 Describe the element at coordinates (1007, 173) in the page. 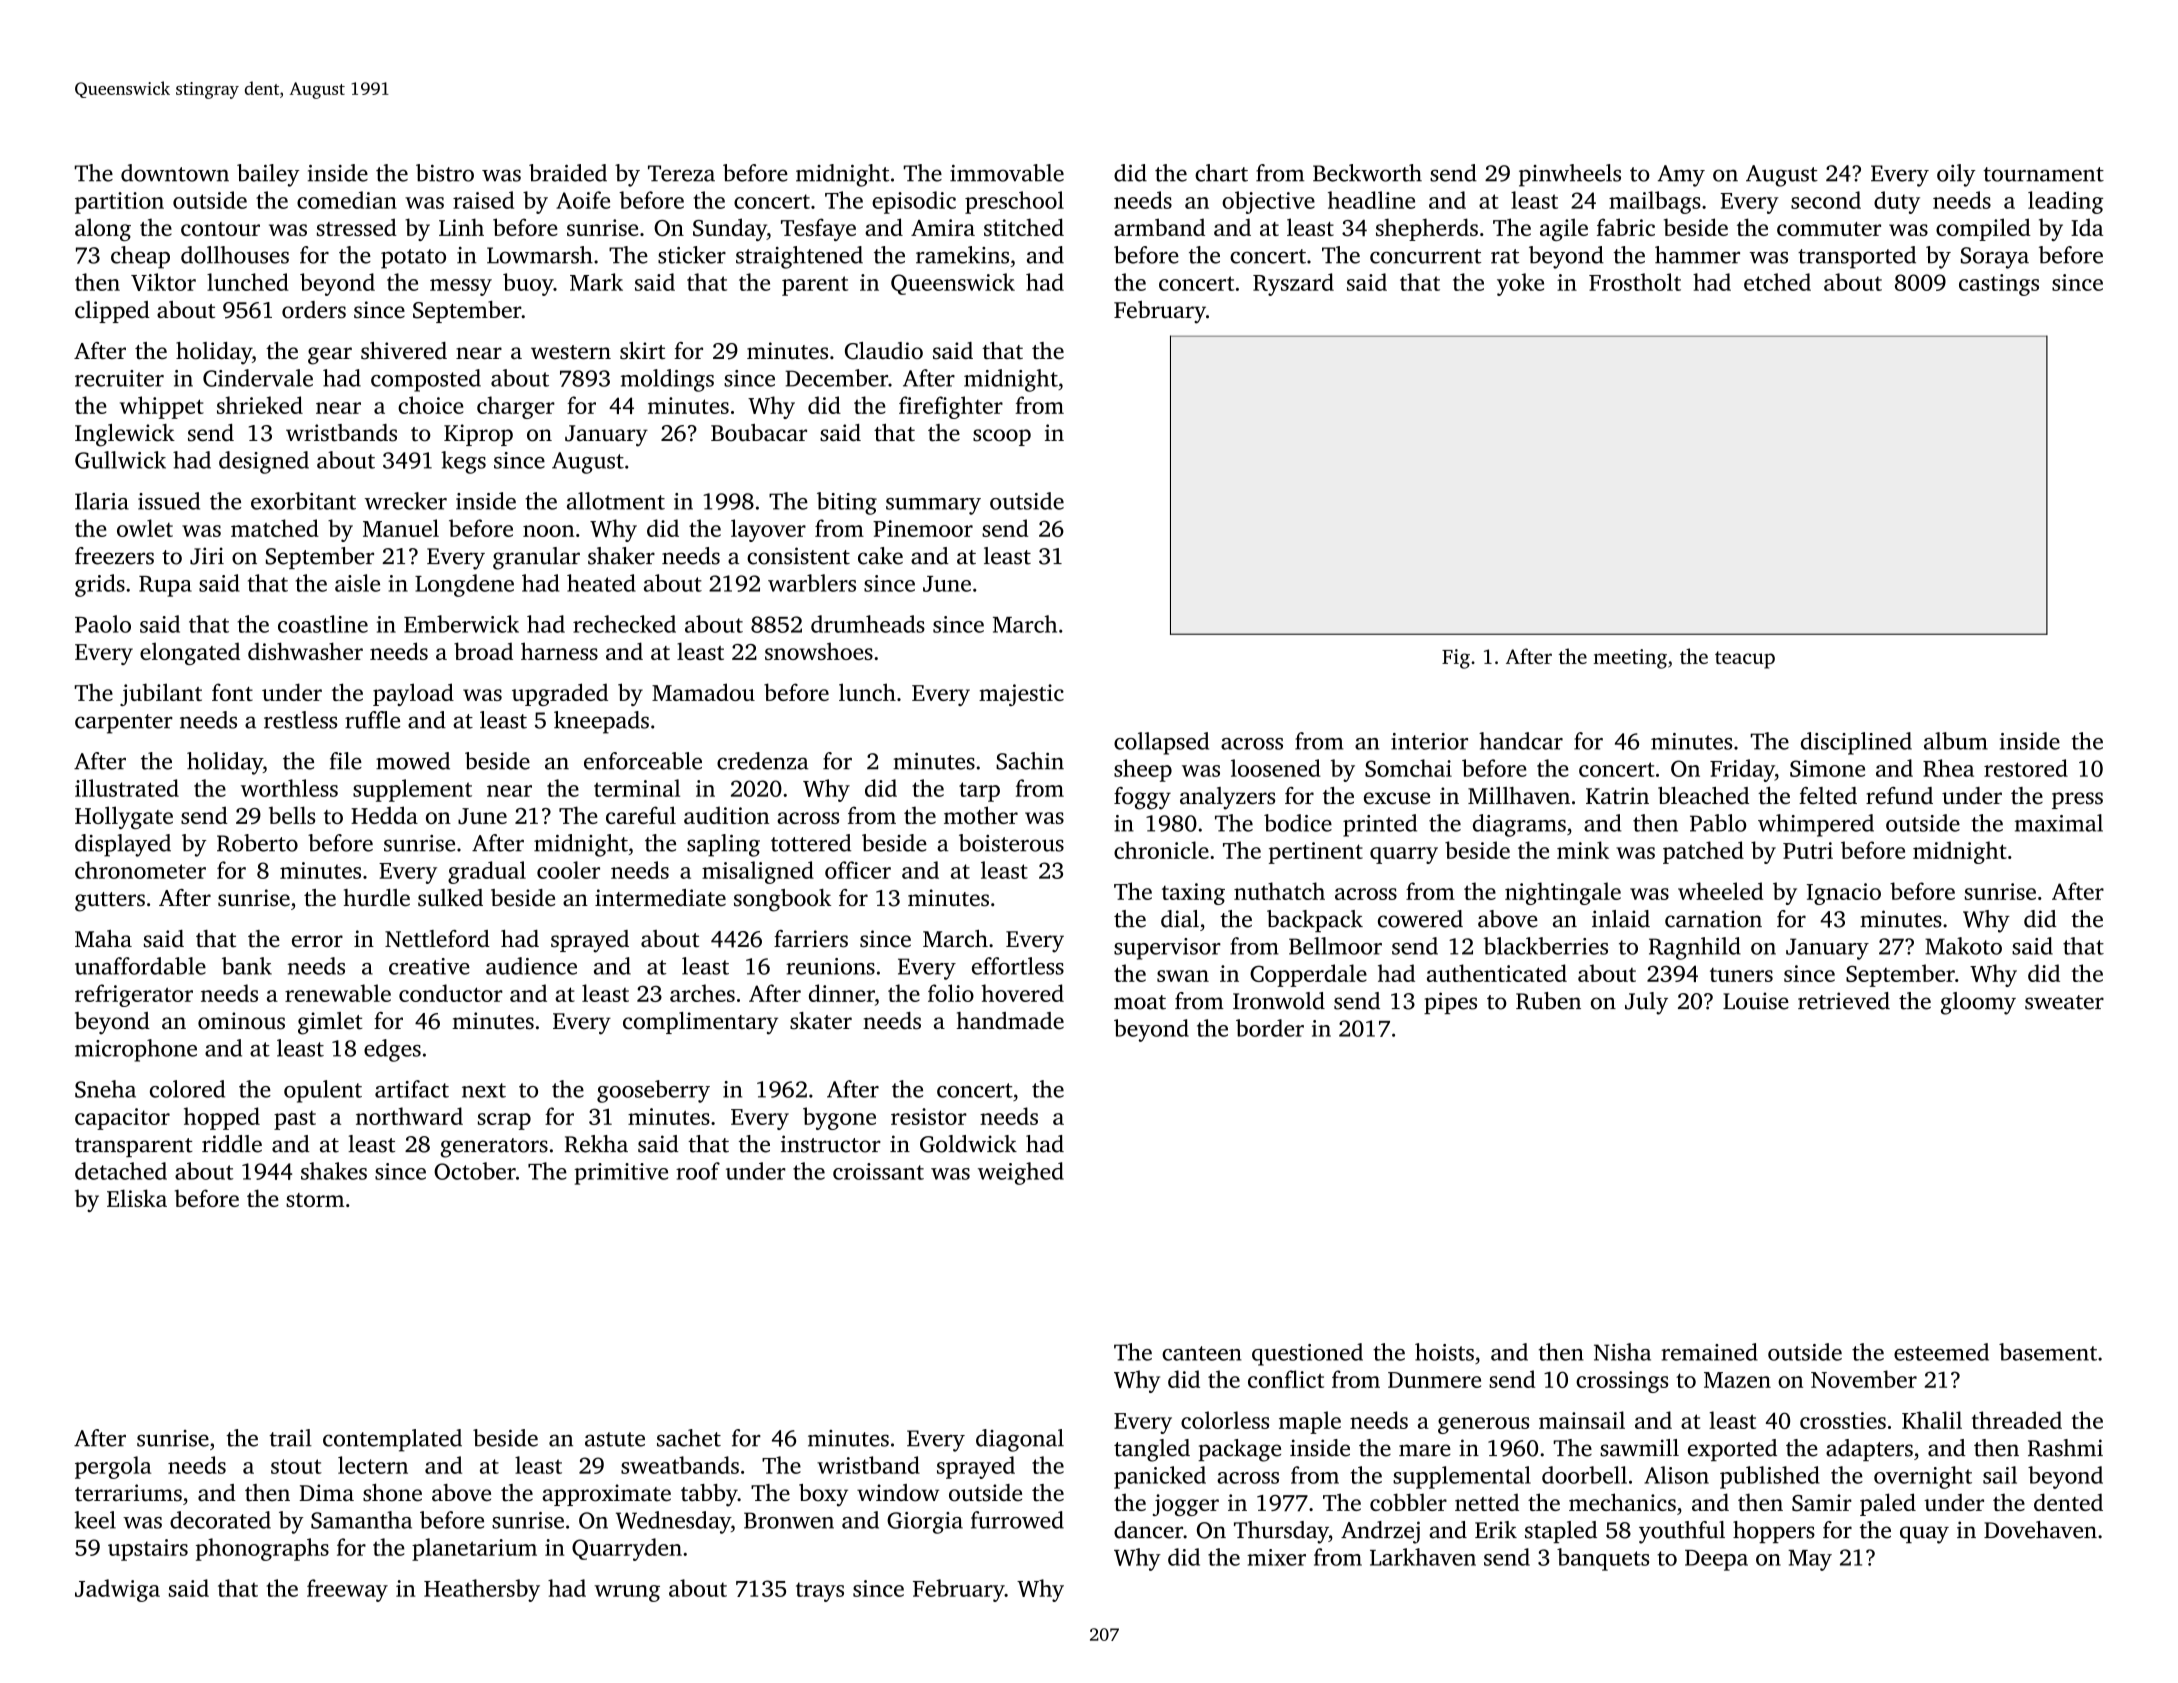

I see `immovable` at that location.
